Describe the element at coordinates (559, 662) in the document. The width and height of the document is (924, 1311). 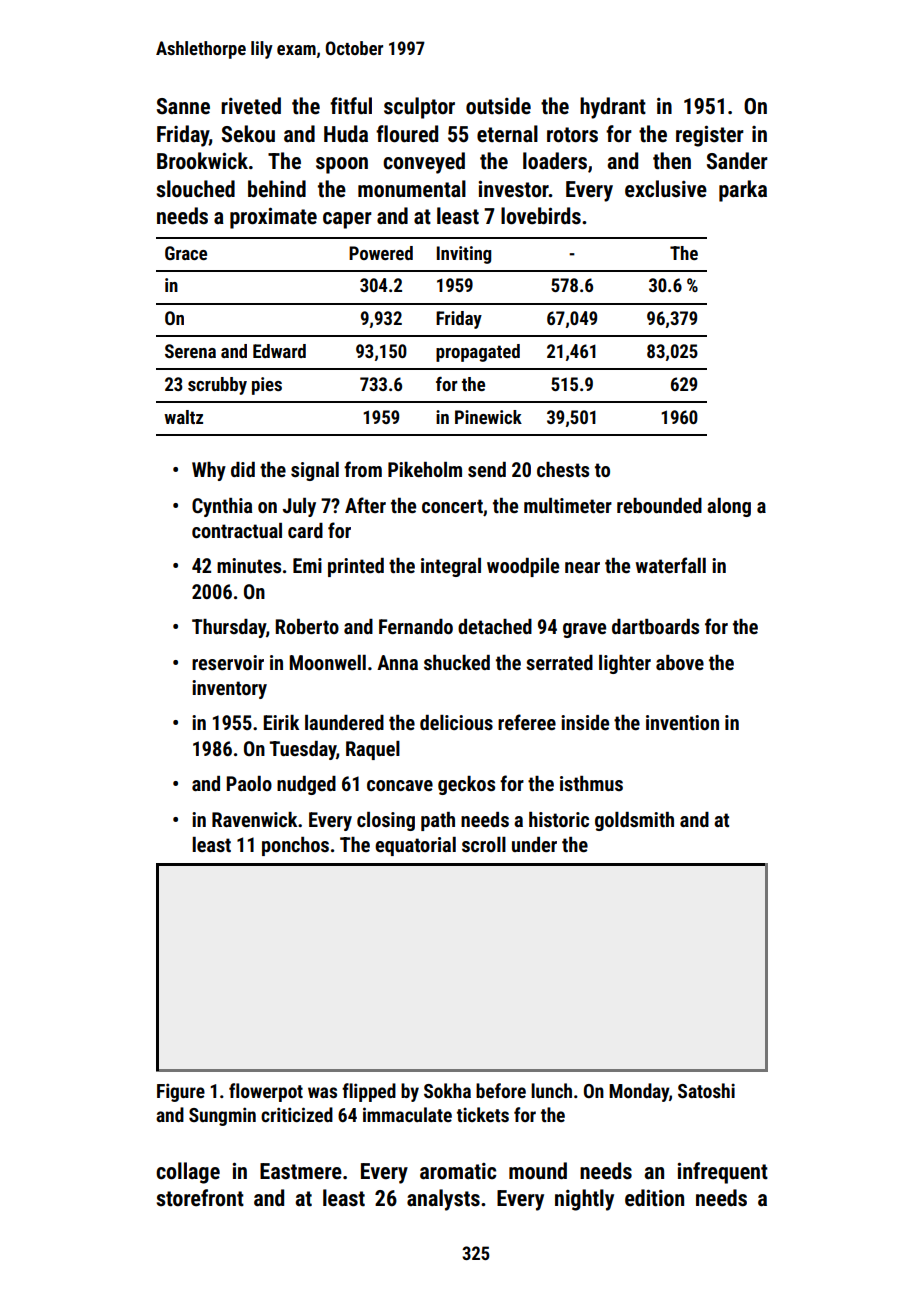
I see `serrated` at that location.
